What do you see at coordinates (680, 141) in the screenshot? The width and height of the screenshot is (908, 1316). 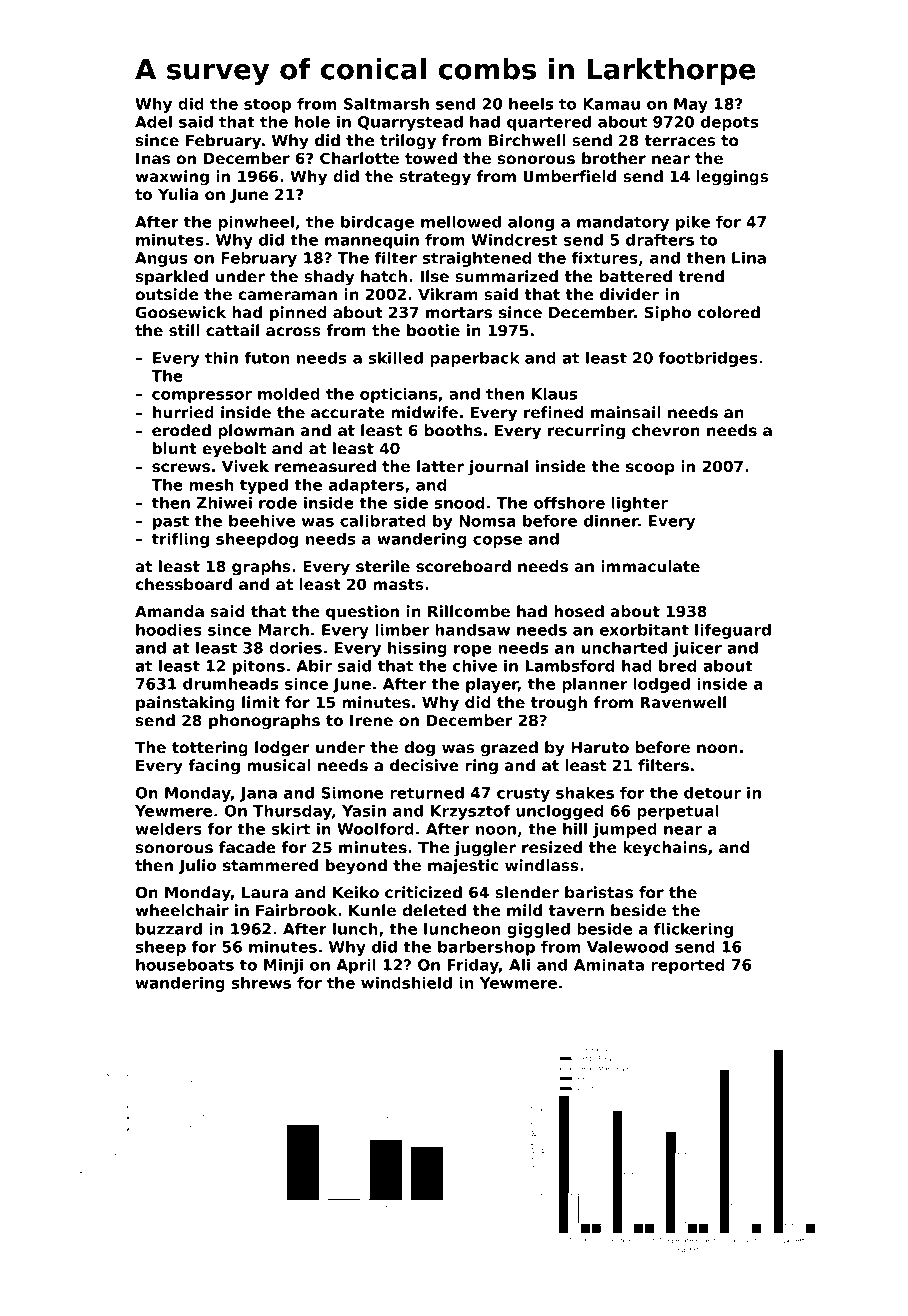 I see `terraces` at bounding box center [680, 141].
